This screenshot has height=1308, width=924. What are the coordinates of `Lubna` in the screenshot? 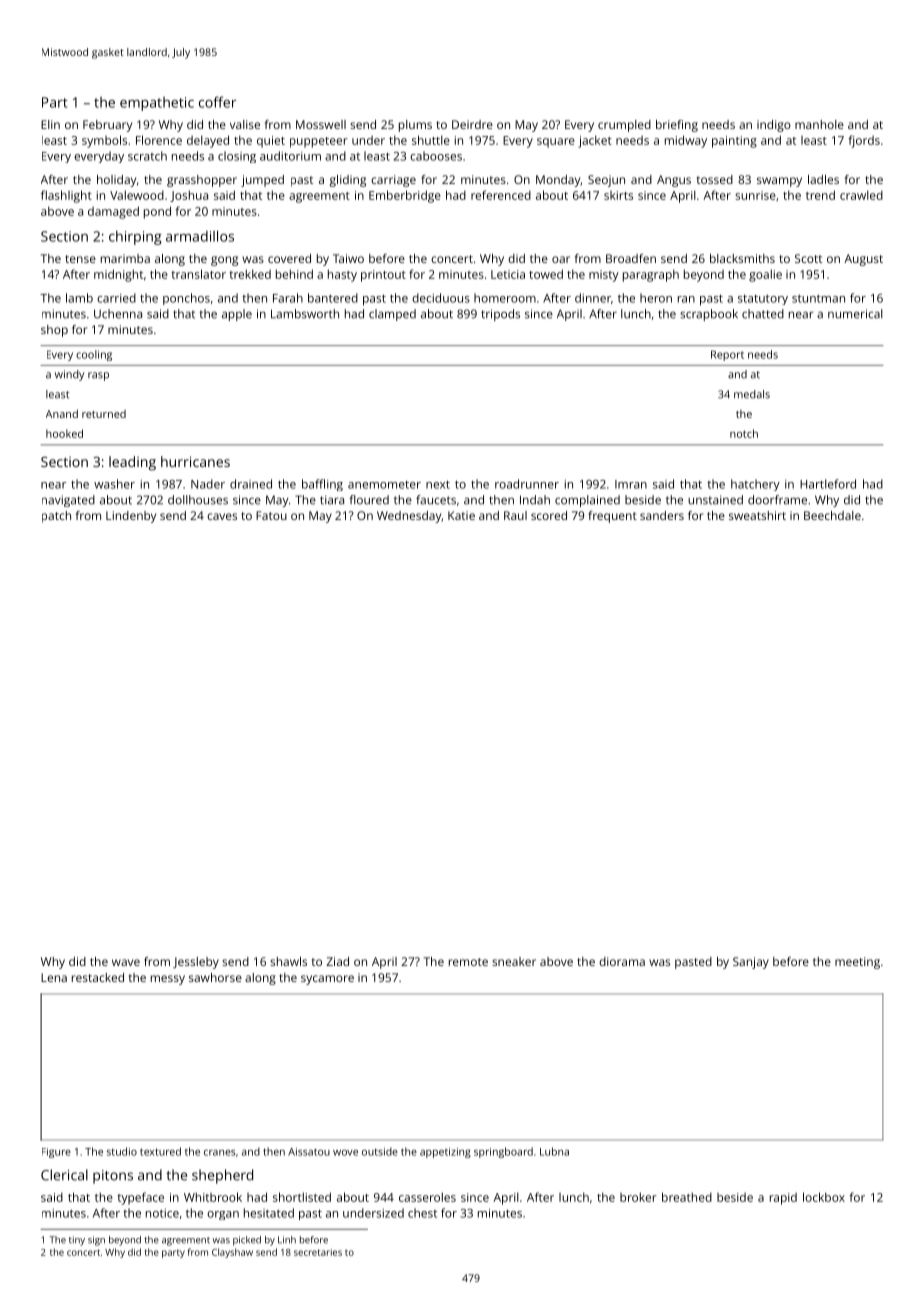 It's located at (554, 1151).
